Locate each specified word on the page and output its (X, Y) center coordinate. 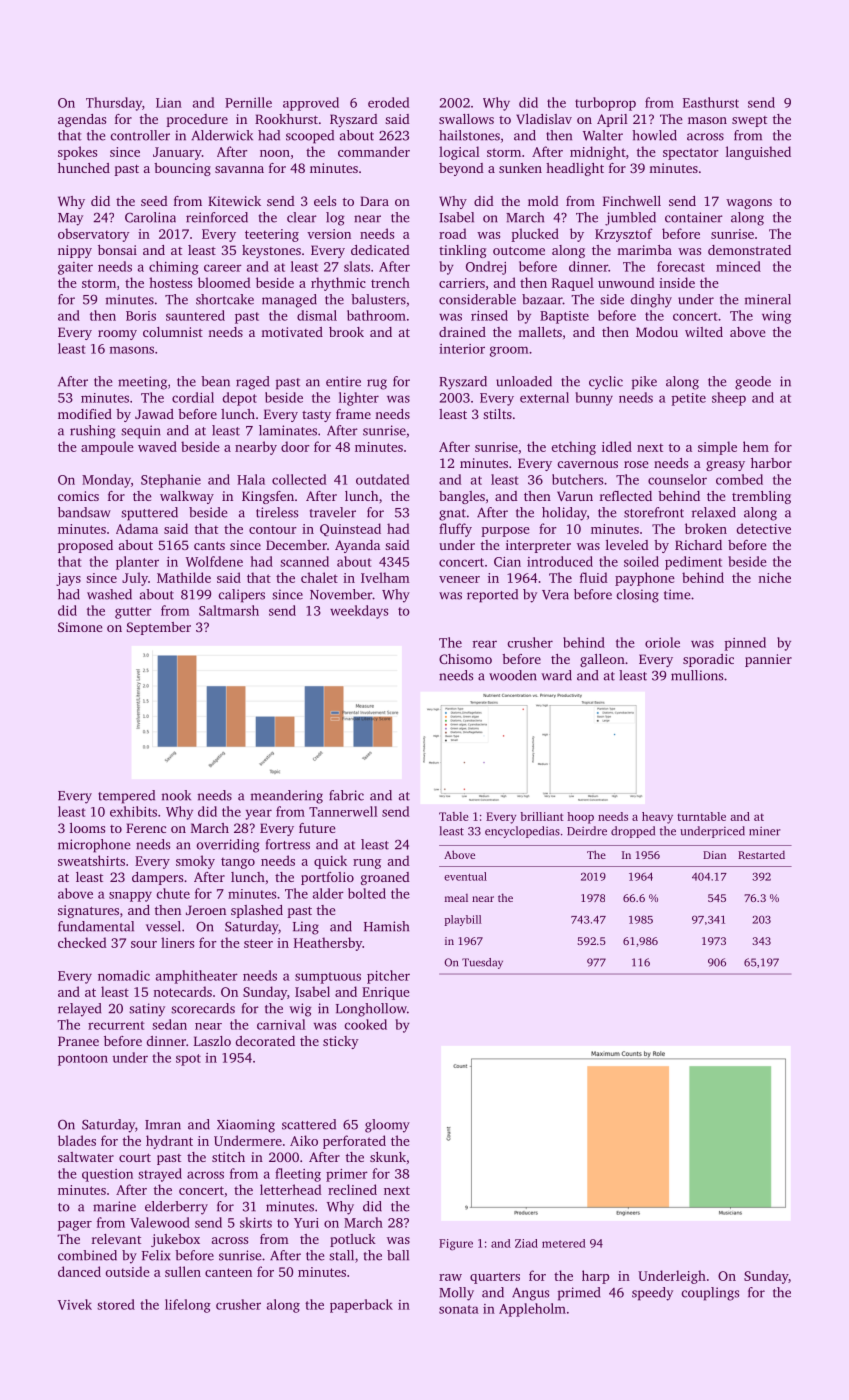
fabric (346, 795)
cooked (366, 1024)
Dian (714, 855)
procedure (197, 120)
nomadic (124, 975)
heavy (657, 818)
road (453, 233)
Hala (251, 479)
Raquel (573, 284)
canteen (228, 1272)
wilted (704, 332)
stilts (497, 414)
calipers (242, 596)
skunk (388, 1157)
